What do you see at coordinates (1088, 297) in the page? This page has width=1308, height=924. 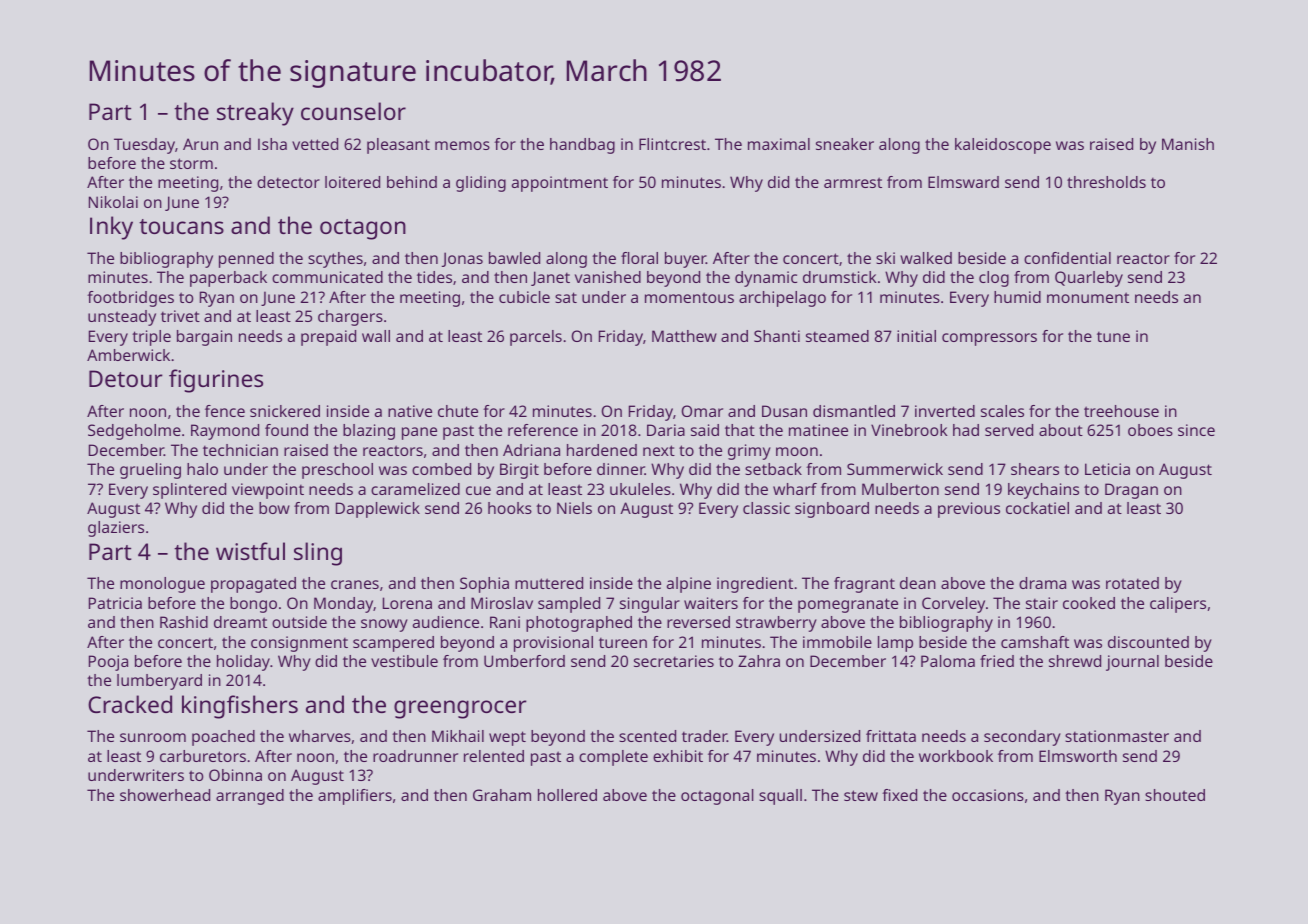 I see `monument` at bounding box center [1088, 297].
